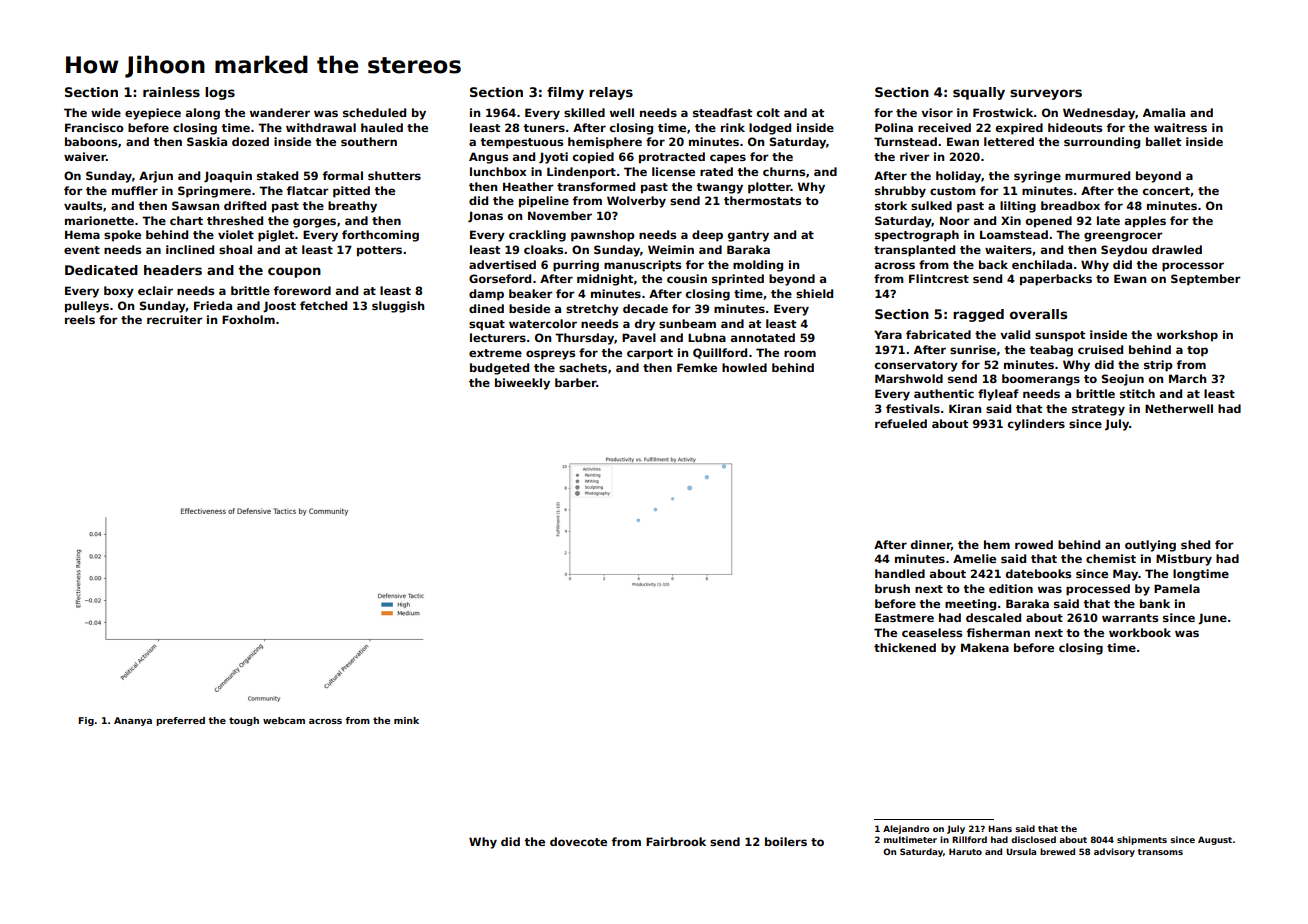 The height and width of the screenshot is (924, 1308). Describe the element at coordinates (80, 319) in the screenshot. I see `reels` at that location.
